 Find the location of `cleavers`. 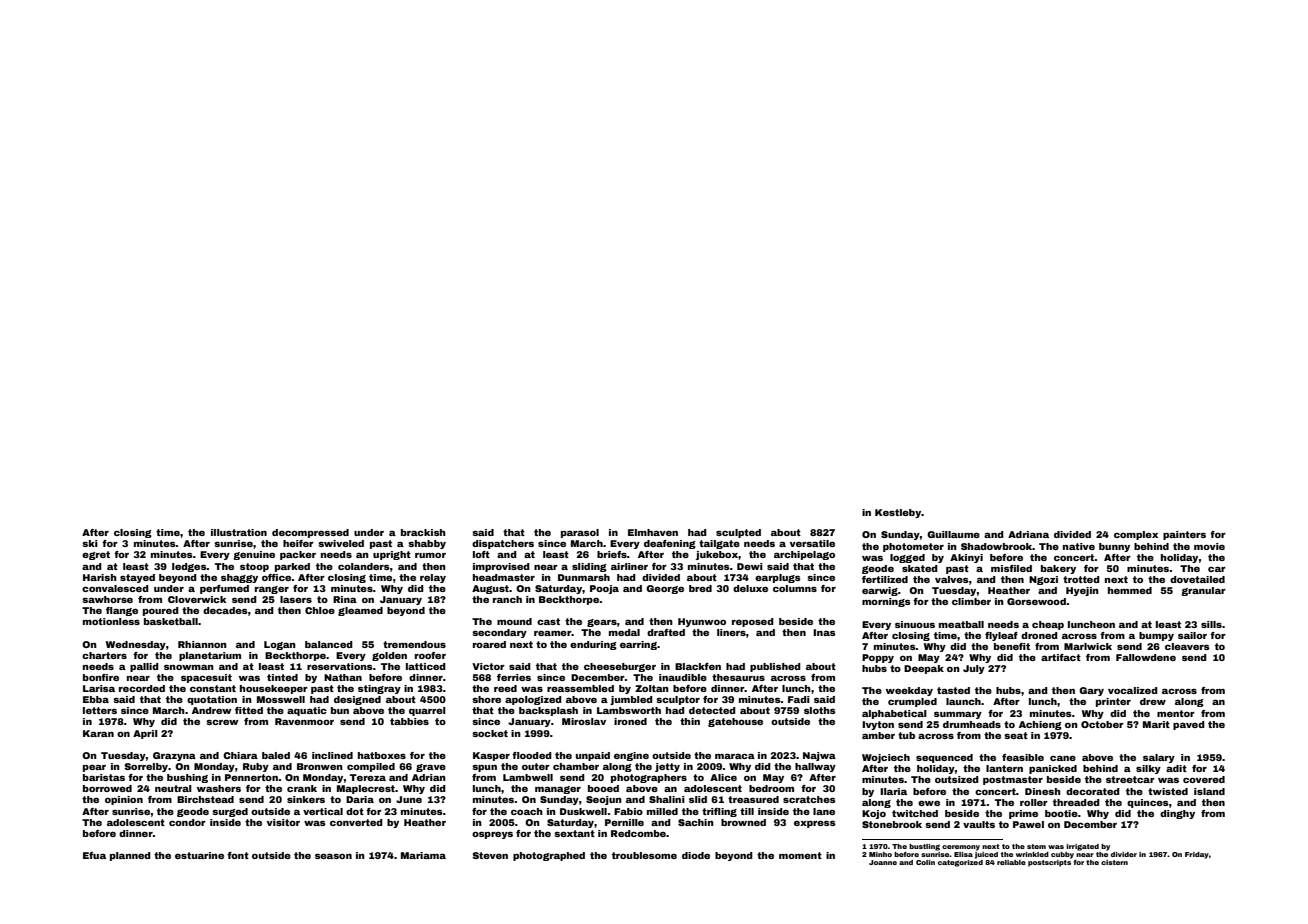

cleavers is located at coordinates (1187, 646).
